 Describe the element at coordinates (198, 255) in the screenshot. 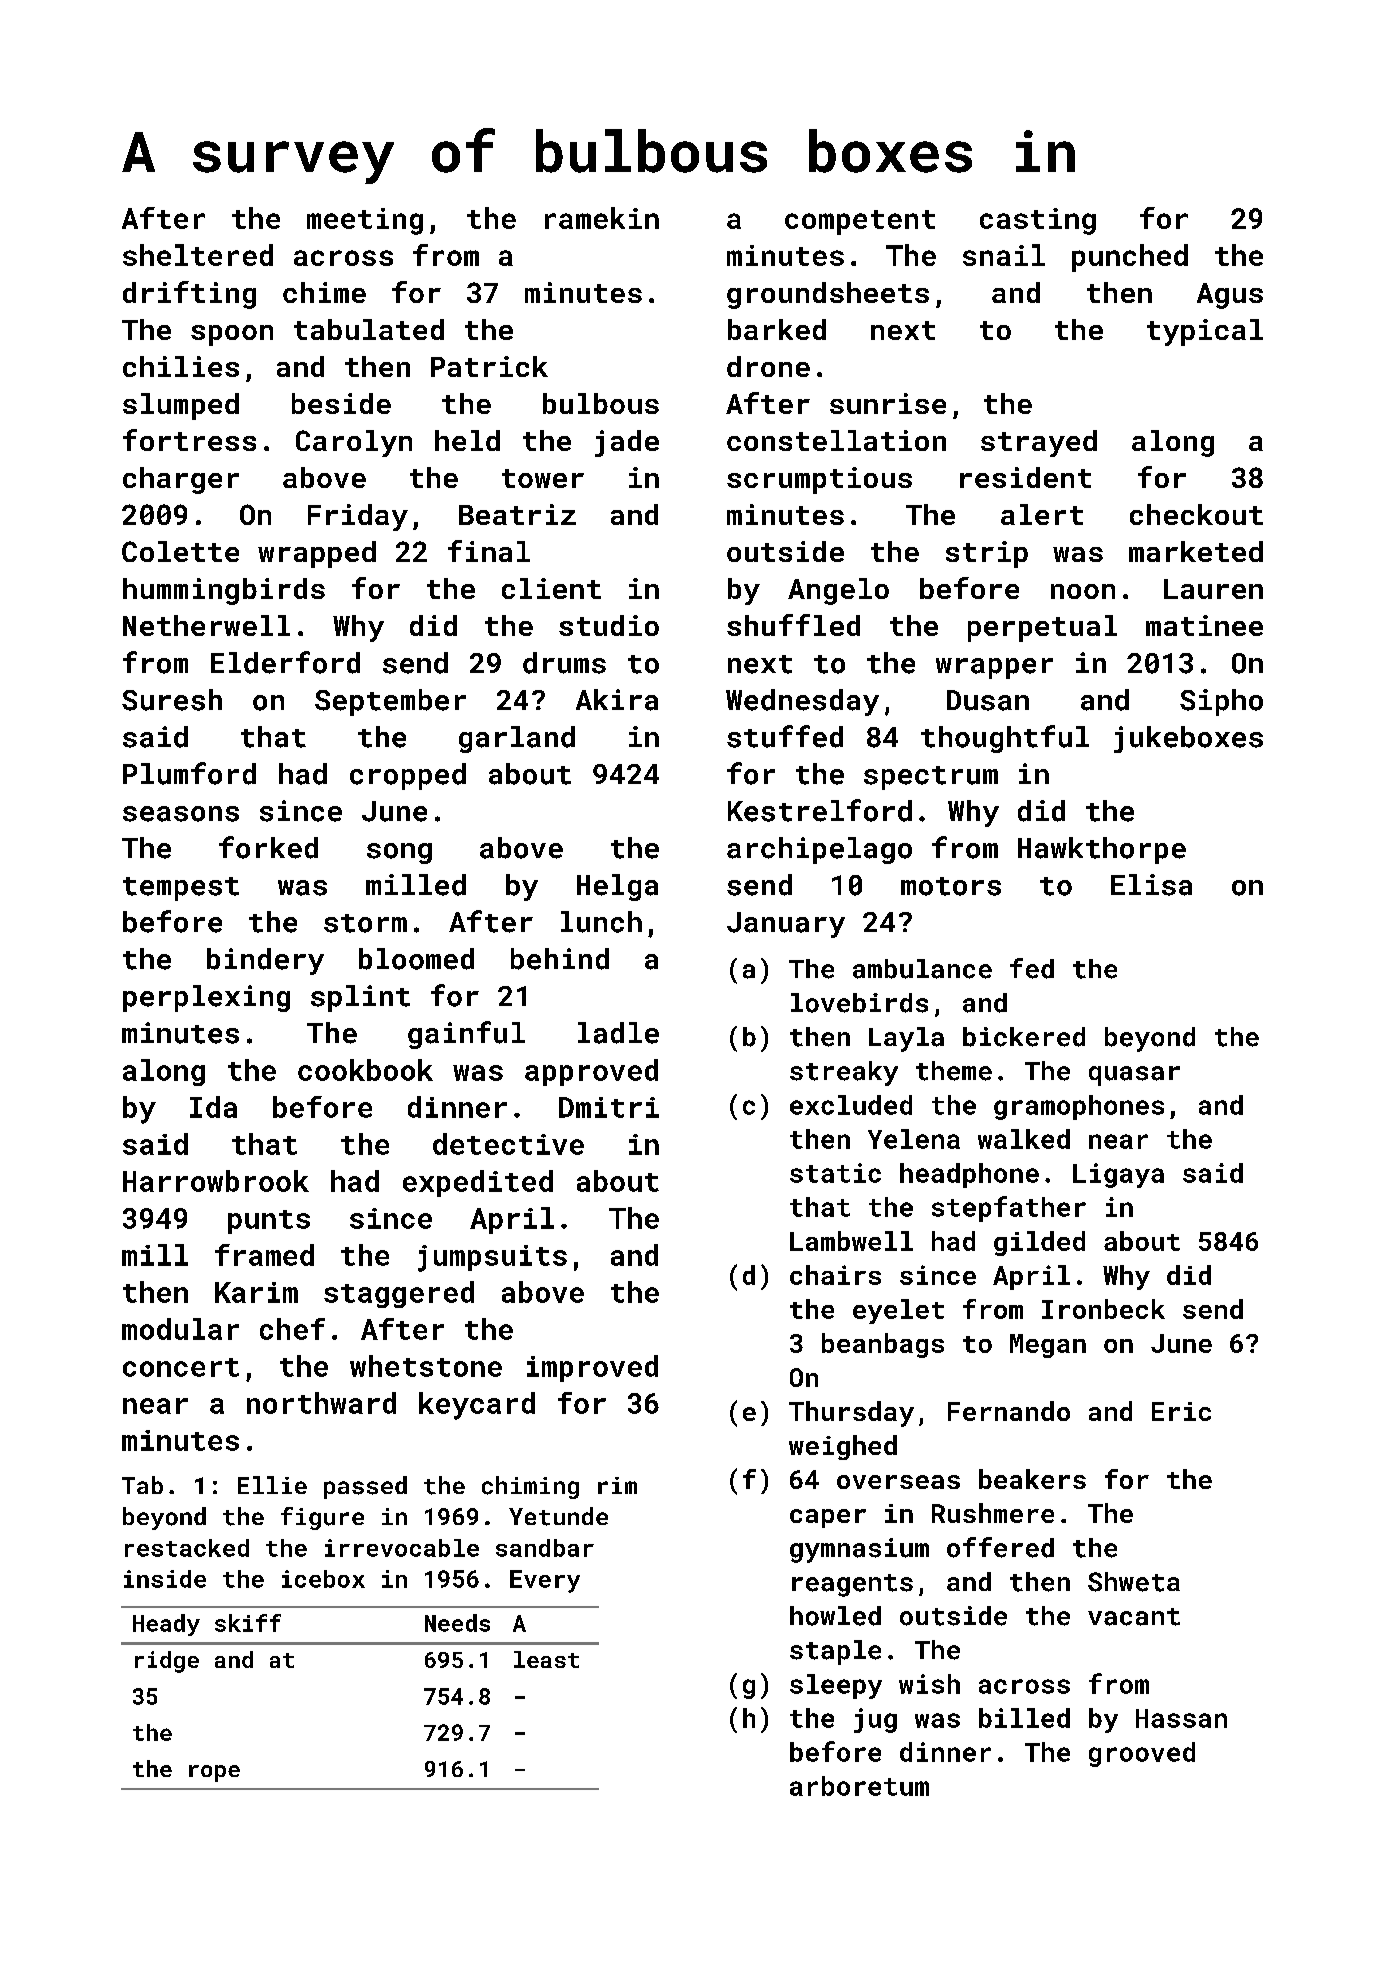

I see `sheltered` at that location.
